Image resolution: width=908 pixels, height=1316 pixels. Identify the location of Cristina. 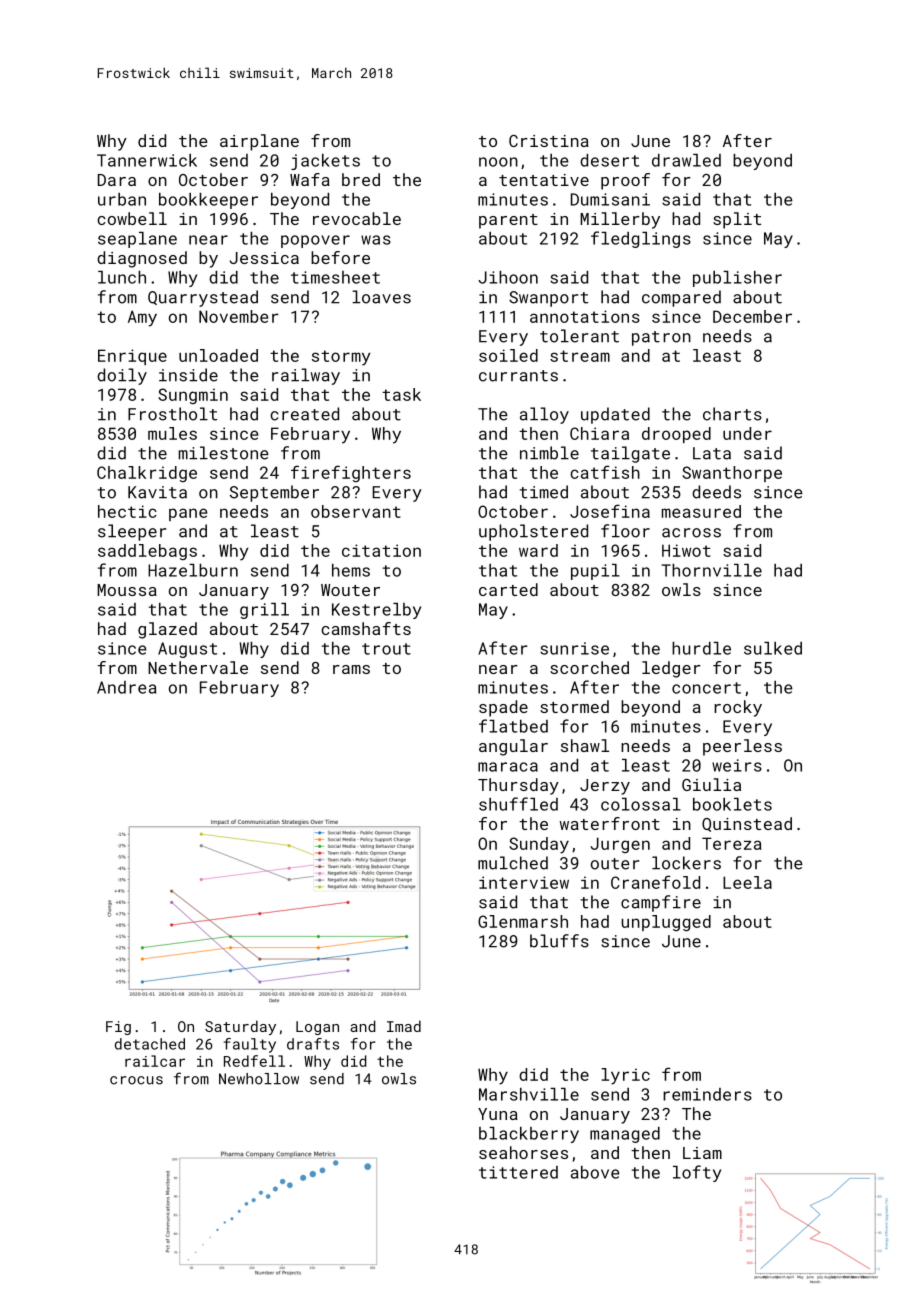
(549, 141).
